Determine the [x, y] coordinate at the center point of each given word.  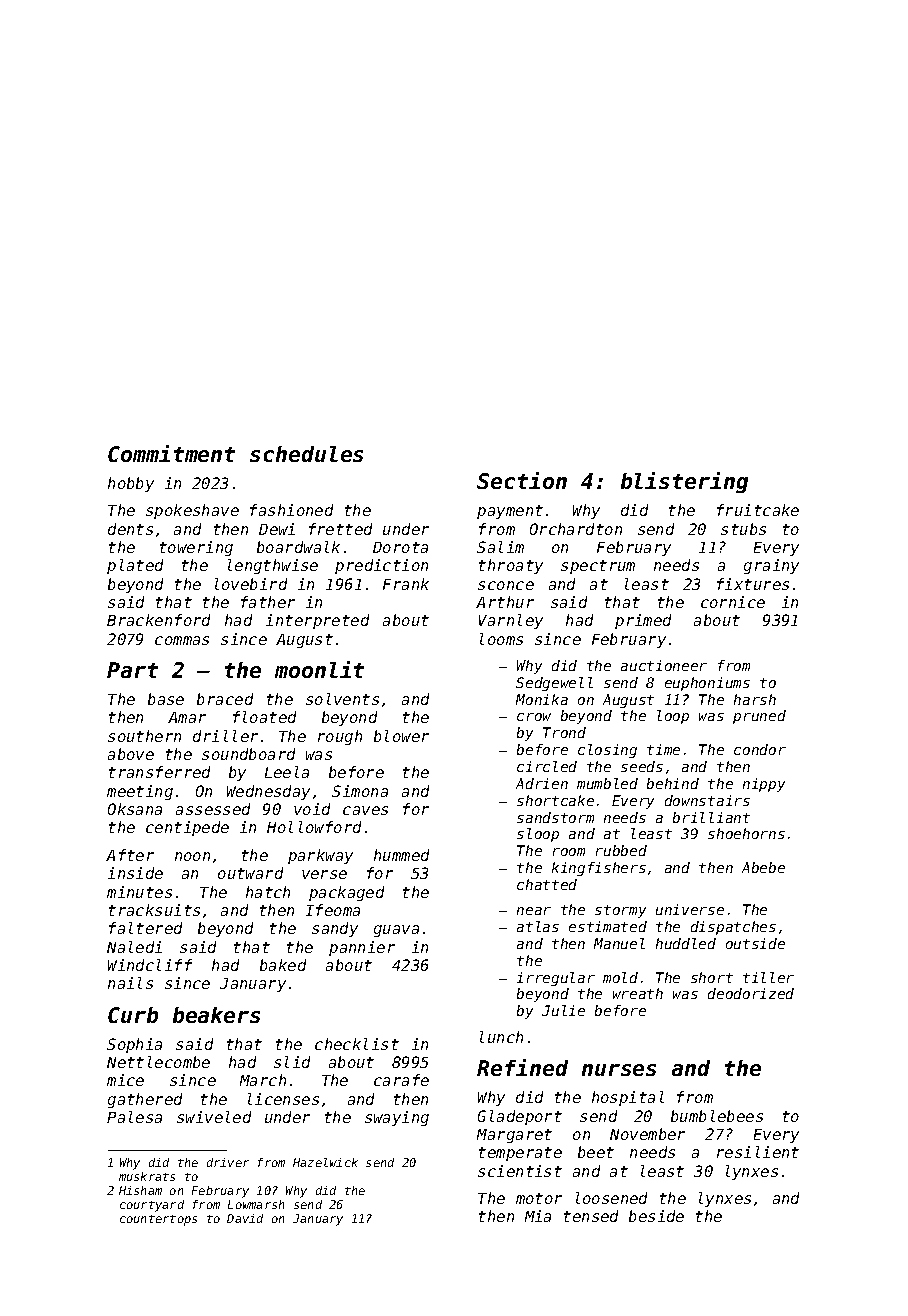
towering [196, 548]
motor [539, 1198]
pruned [759, 717]
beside [656, 1216]
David [245, 1218]
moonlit [319, 669]
